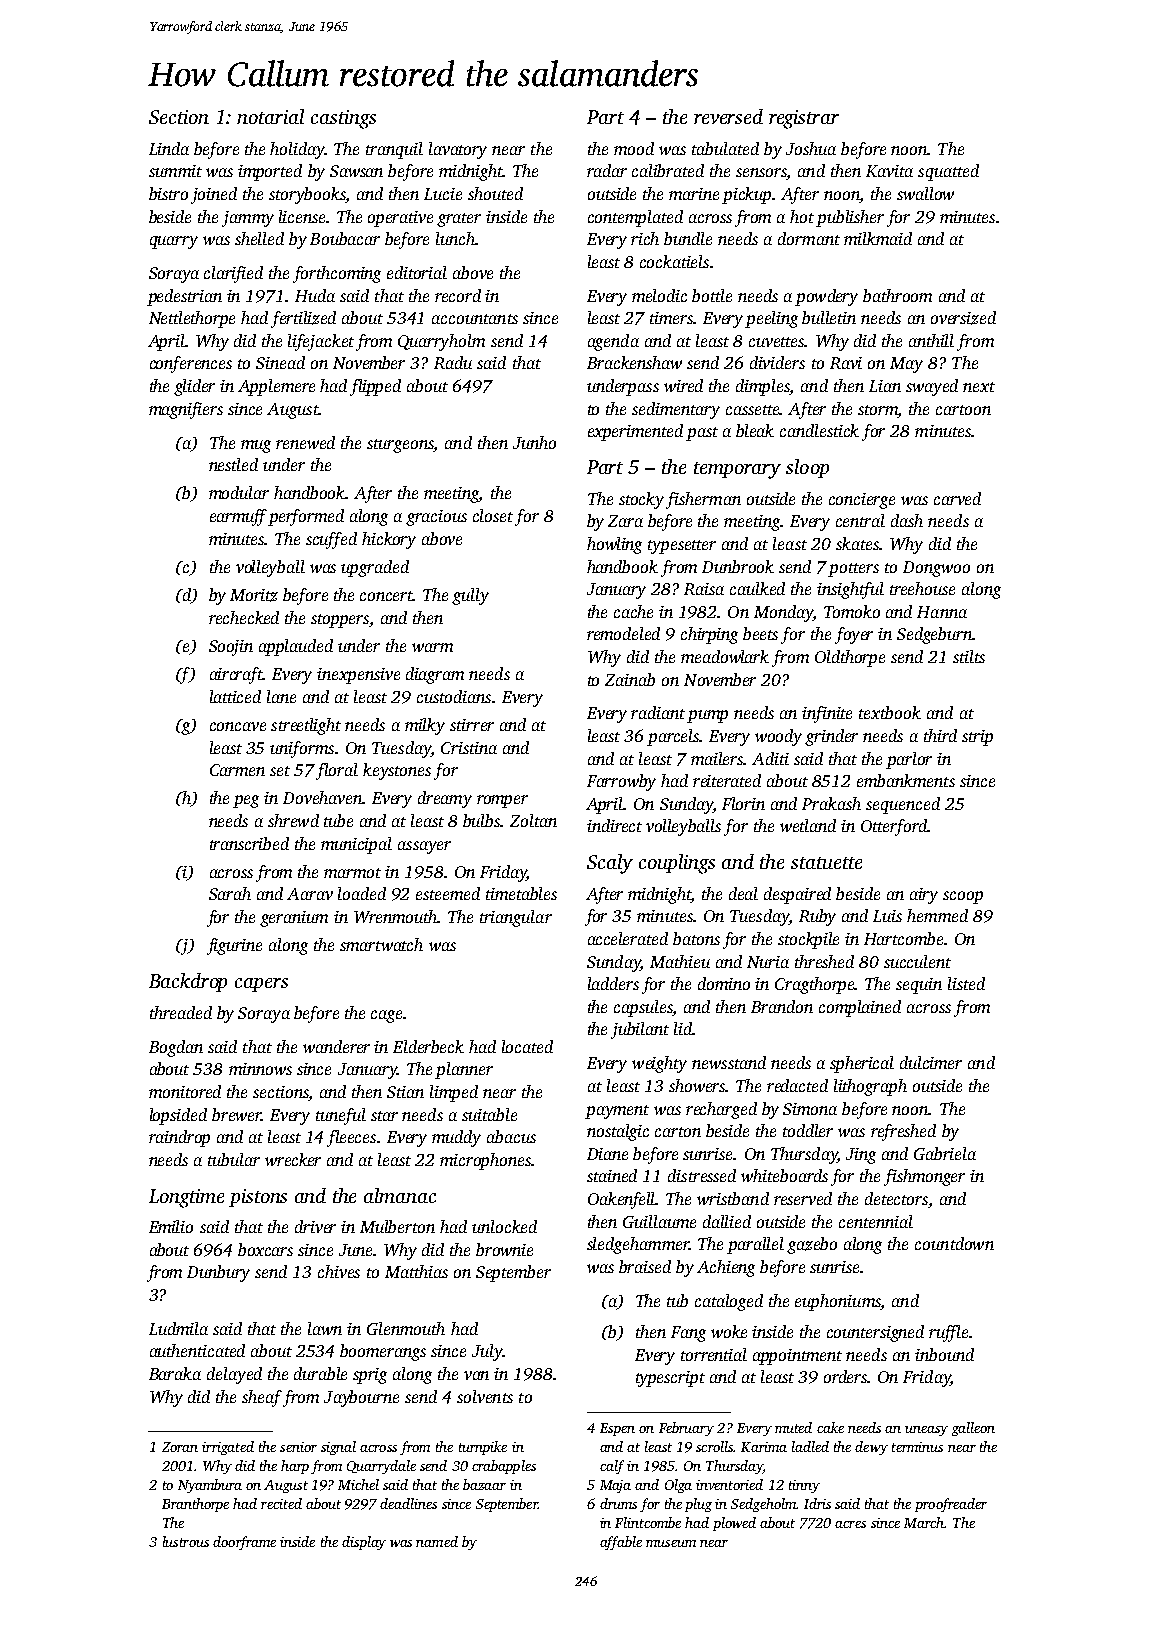 This screenshot has height=1626, width=1150. I want to click on license, so click(302, 216).
